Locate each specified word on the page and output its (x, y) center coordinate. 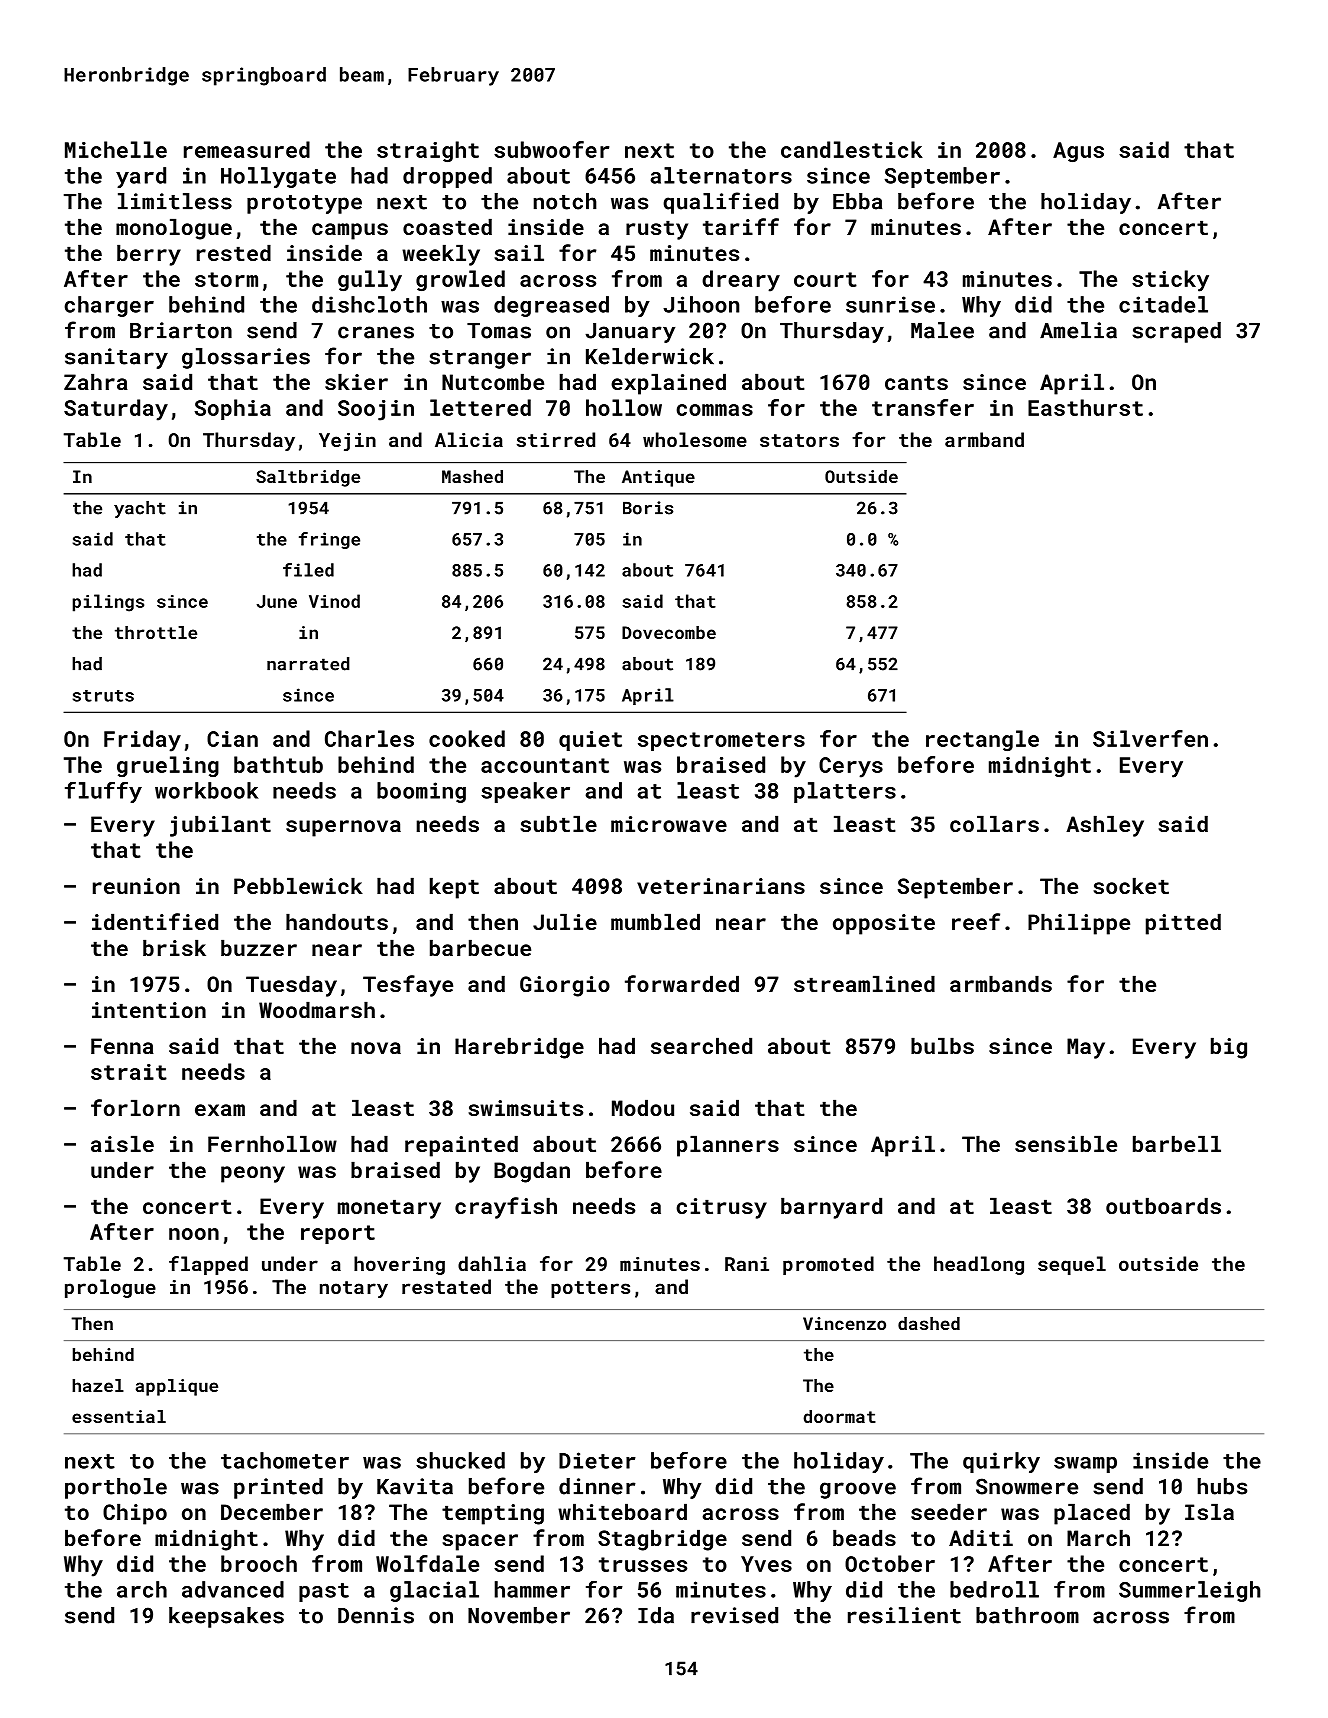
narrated (308, 664)
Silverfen (1150, 738)
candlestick (852, 149)
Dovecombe (669, 632)
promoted (828, 1265)
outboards (1163, 1205)
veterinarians (721, 886)
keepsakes (226, 1617)
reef (976, 921)
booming (421, 792)
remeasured (247, 149)
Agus (1078, 152)
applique (177, 1387)
